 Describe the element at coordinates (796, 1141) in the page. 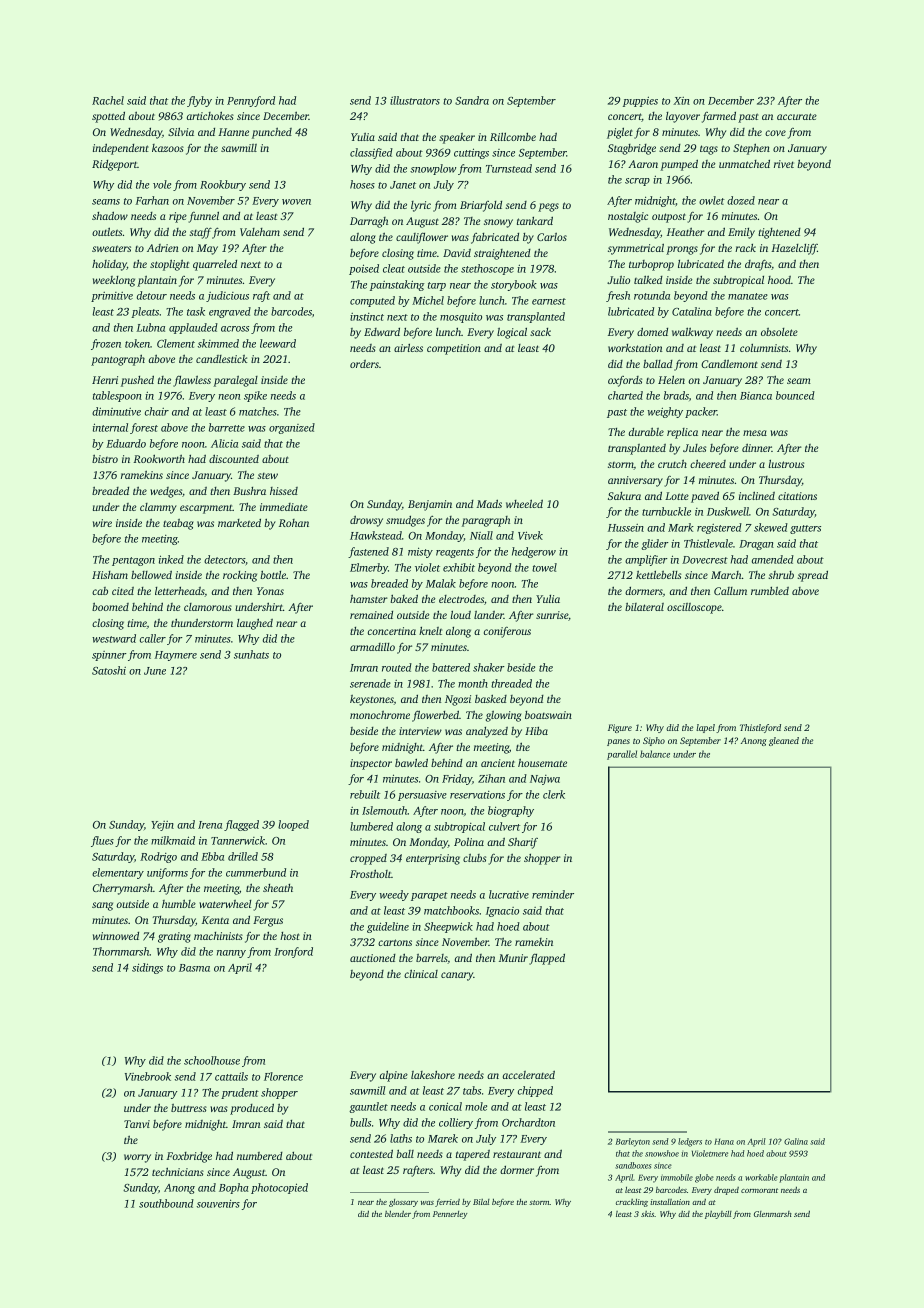

I see `Galina` at that location.
